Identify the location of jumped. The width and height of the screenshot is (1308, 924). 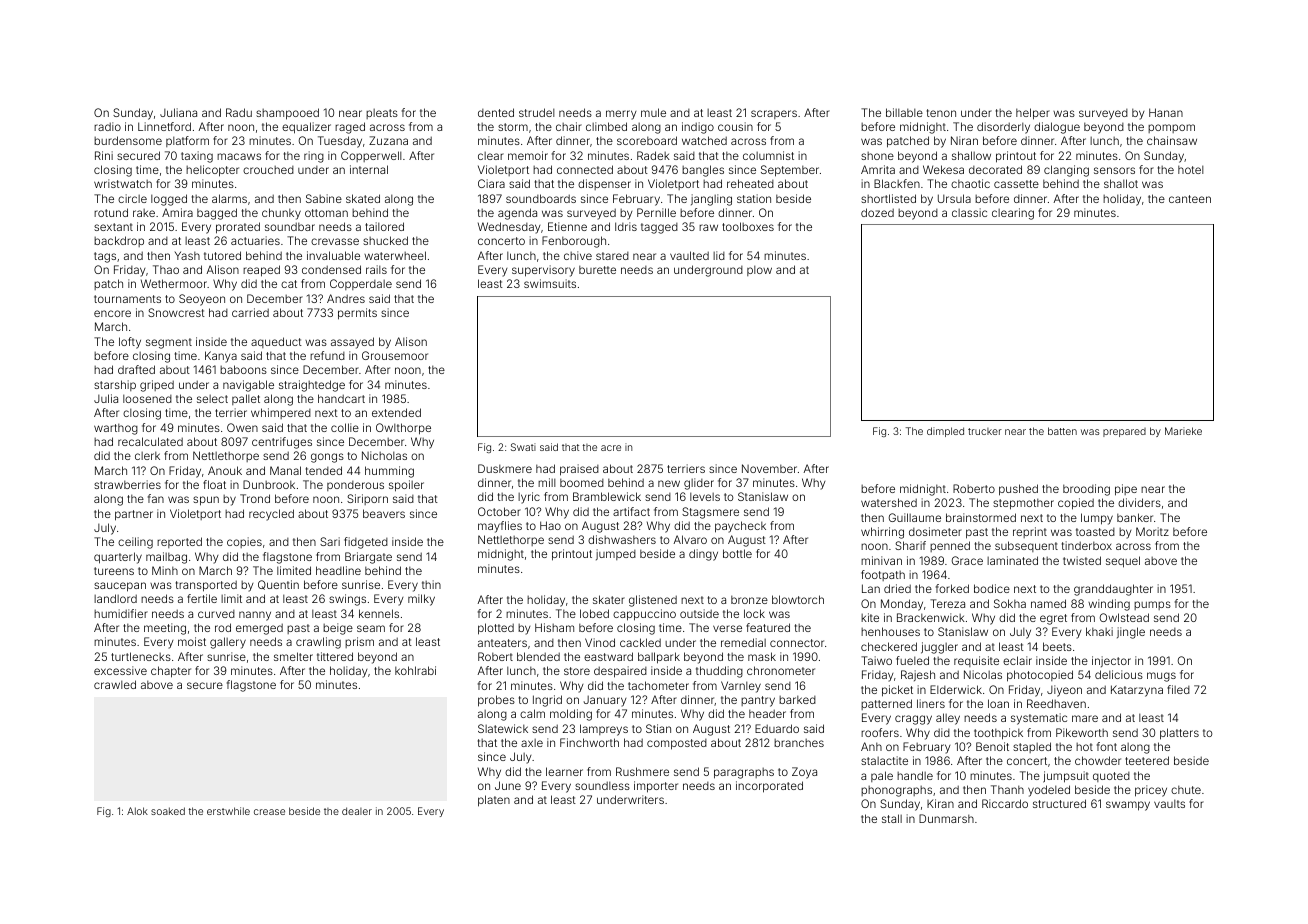
(616, 554).
